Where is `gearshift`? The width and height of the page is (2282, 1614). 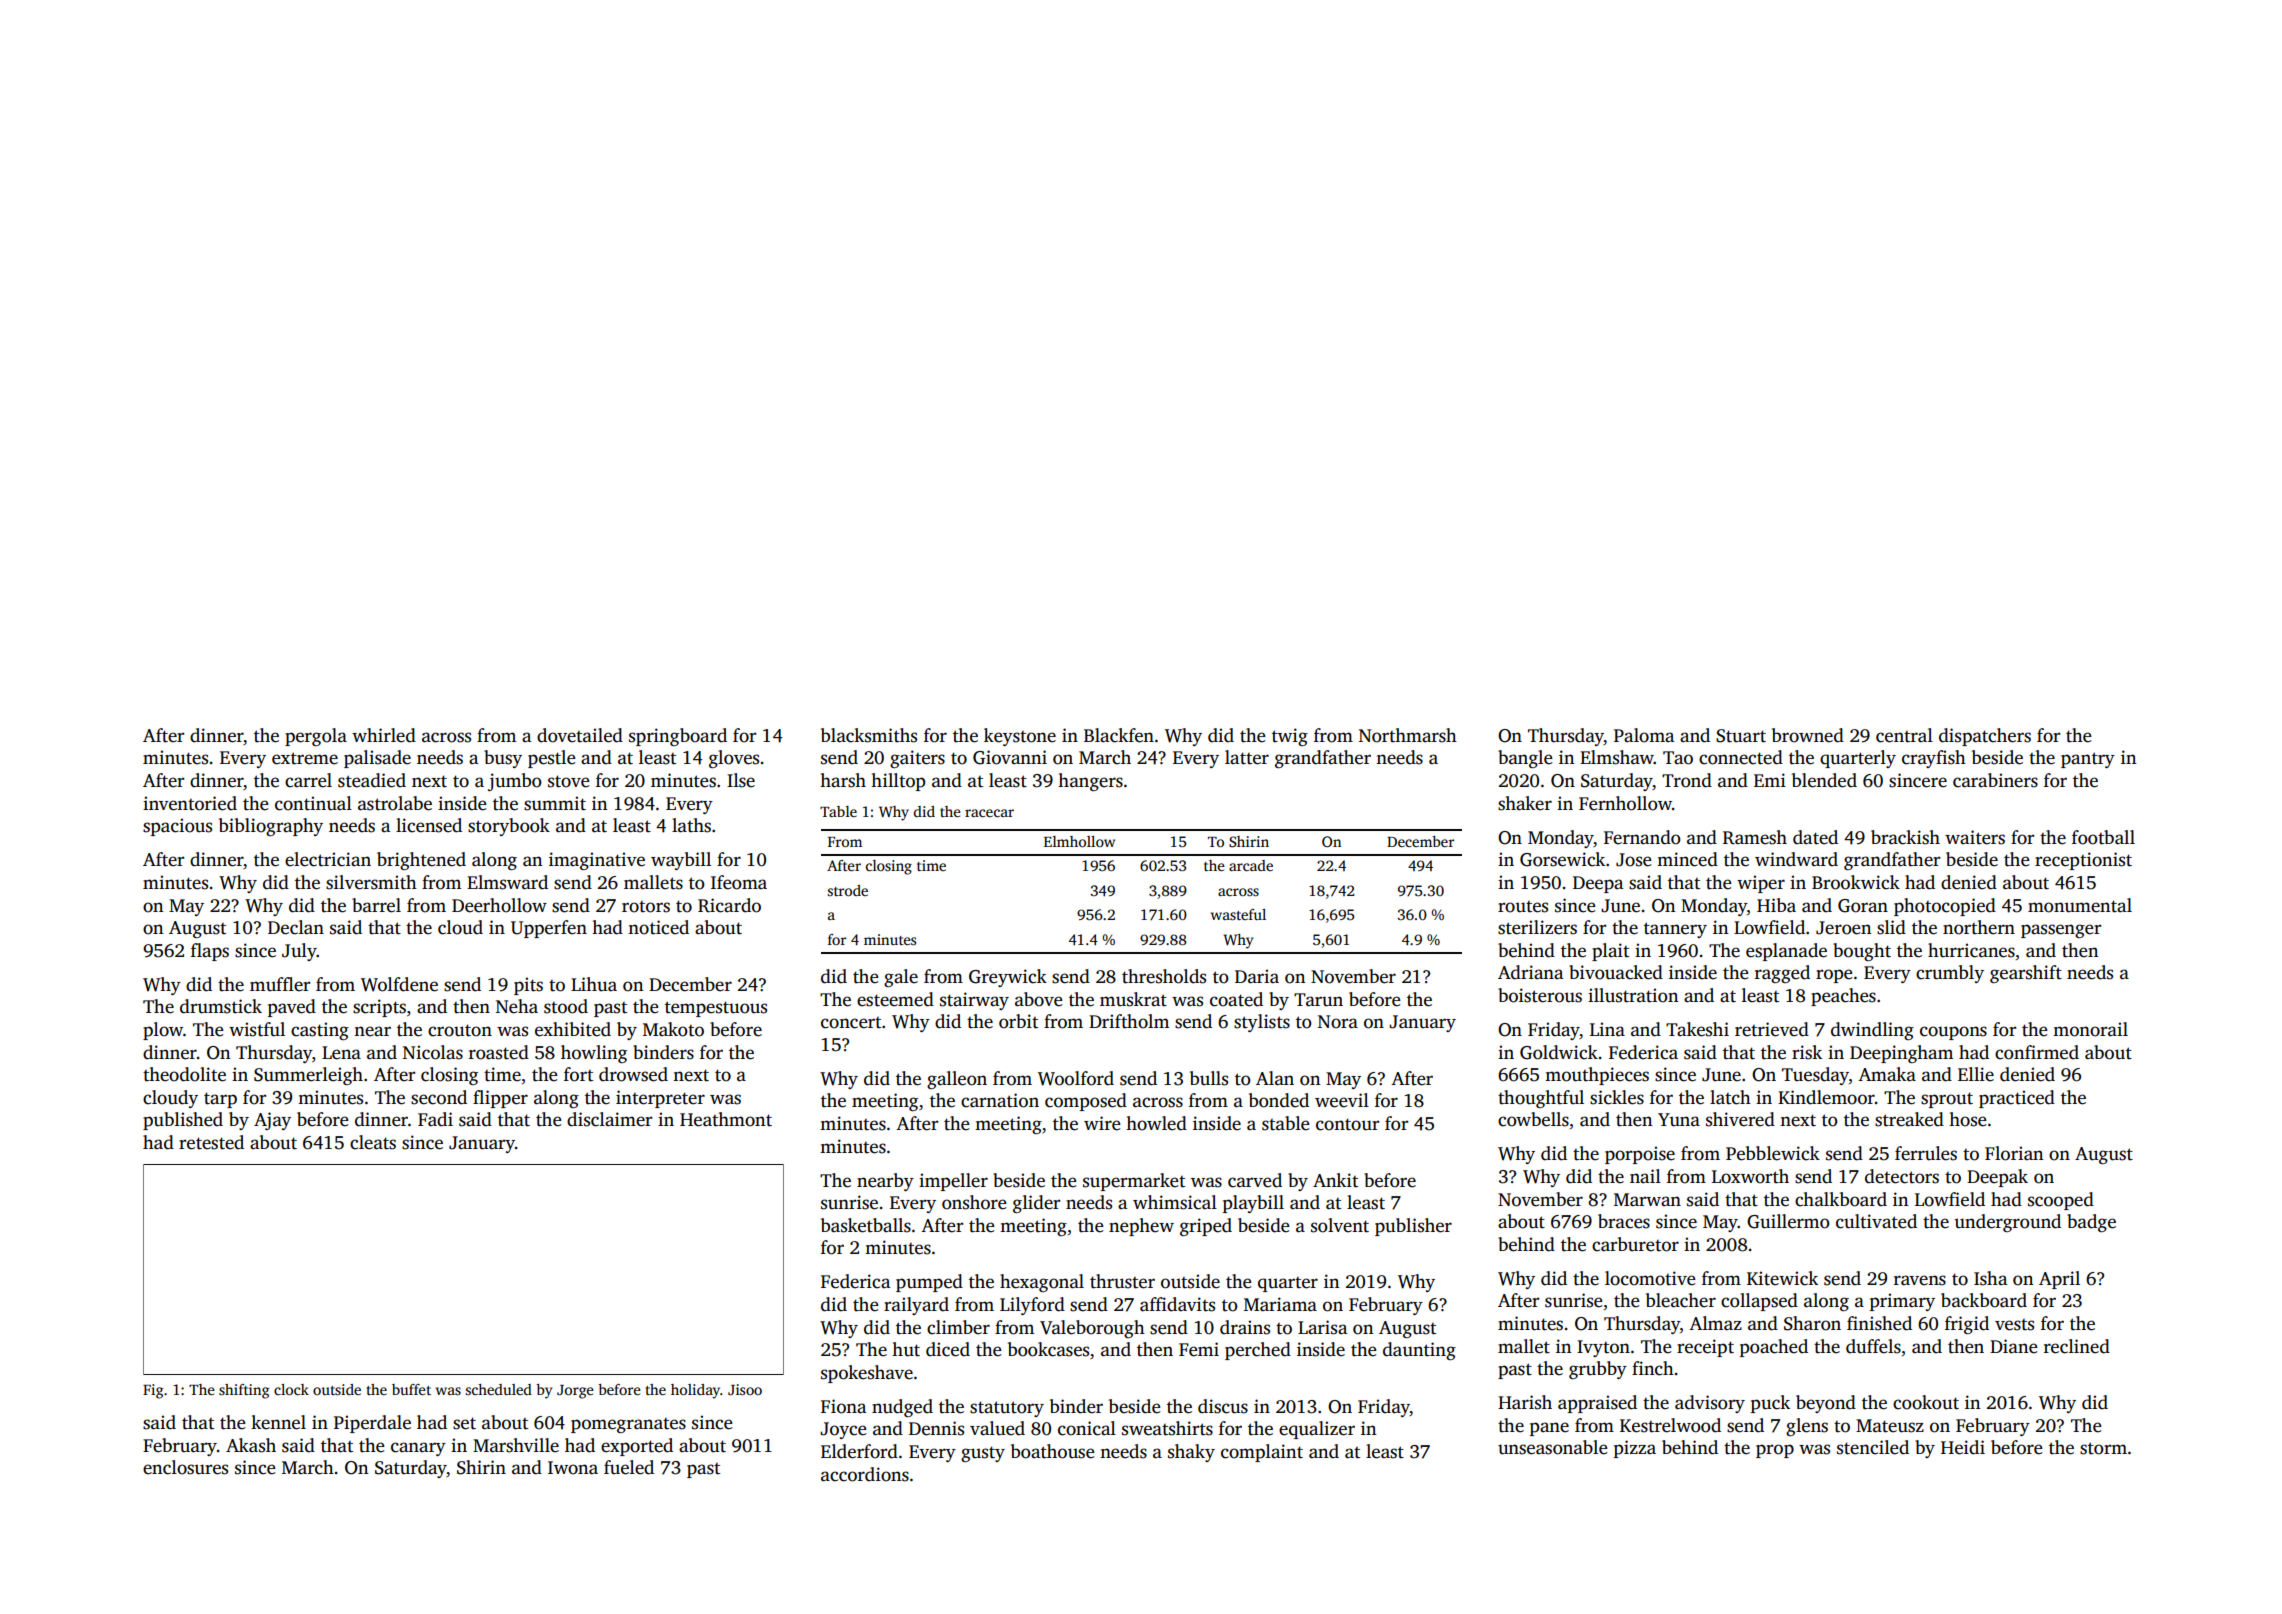
gearshift is located at coordinates (2026, 974).
